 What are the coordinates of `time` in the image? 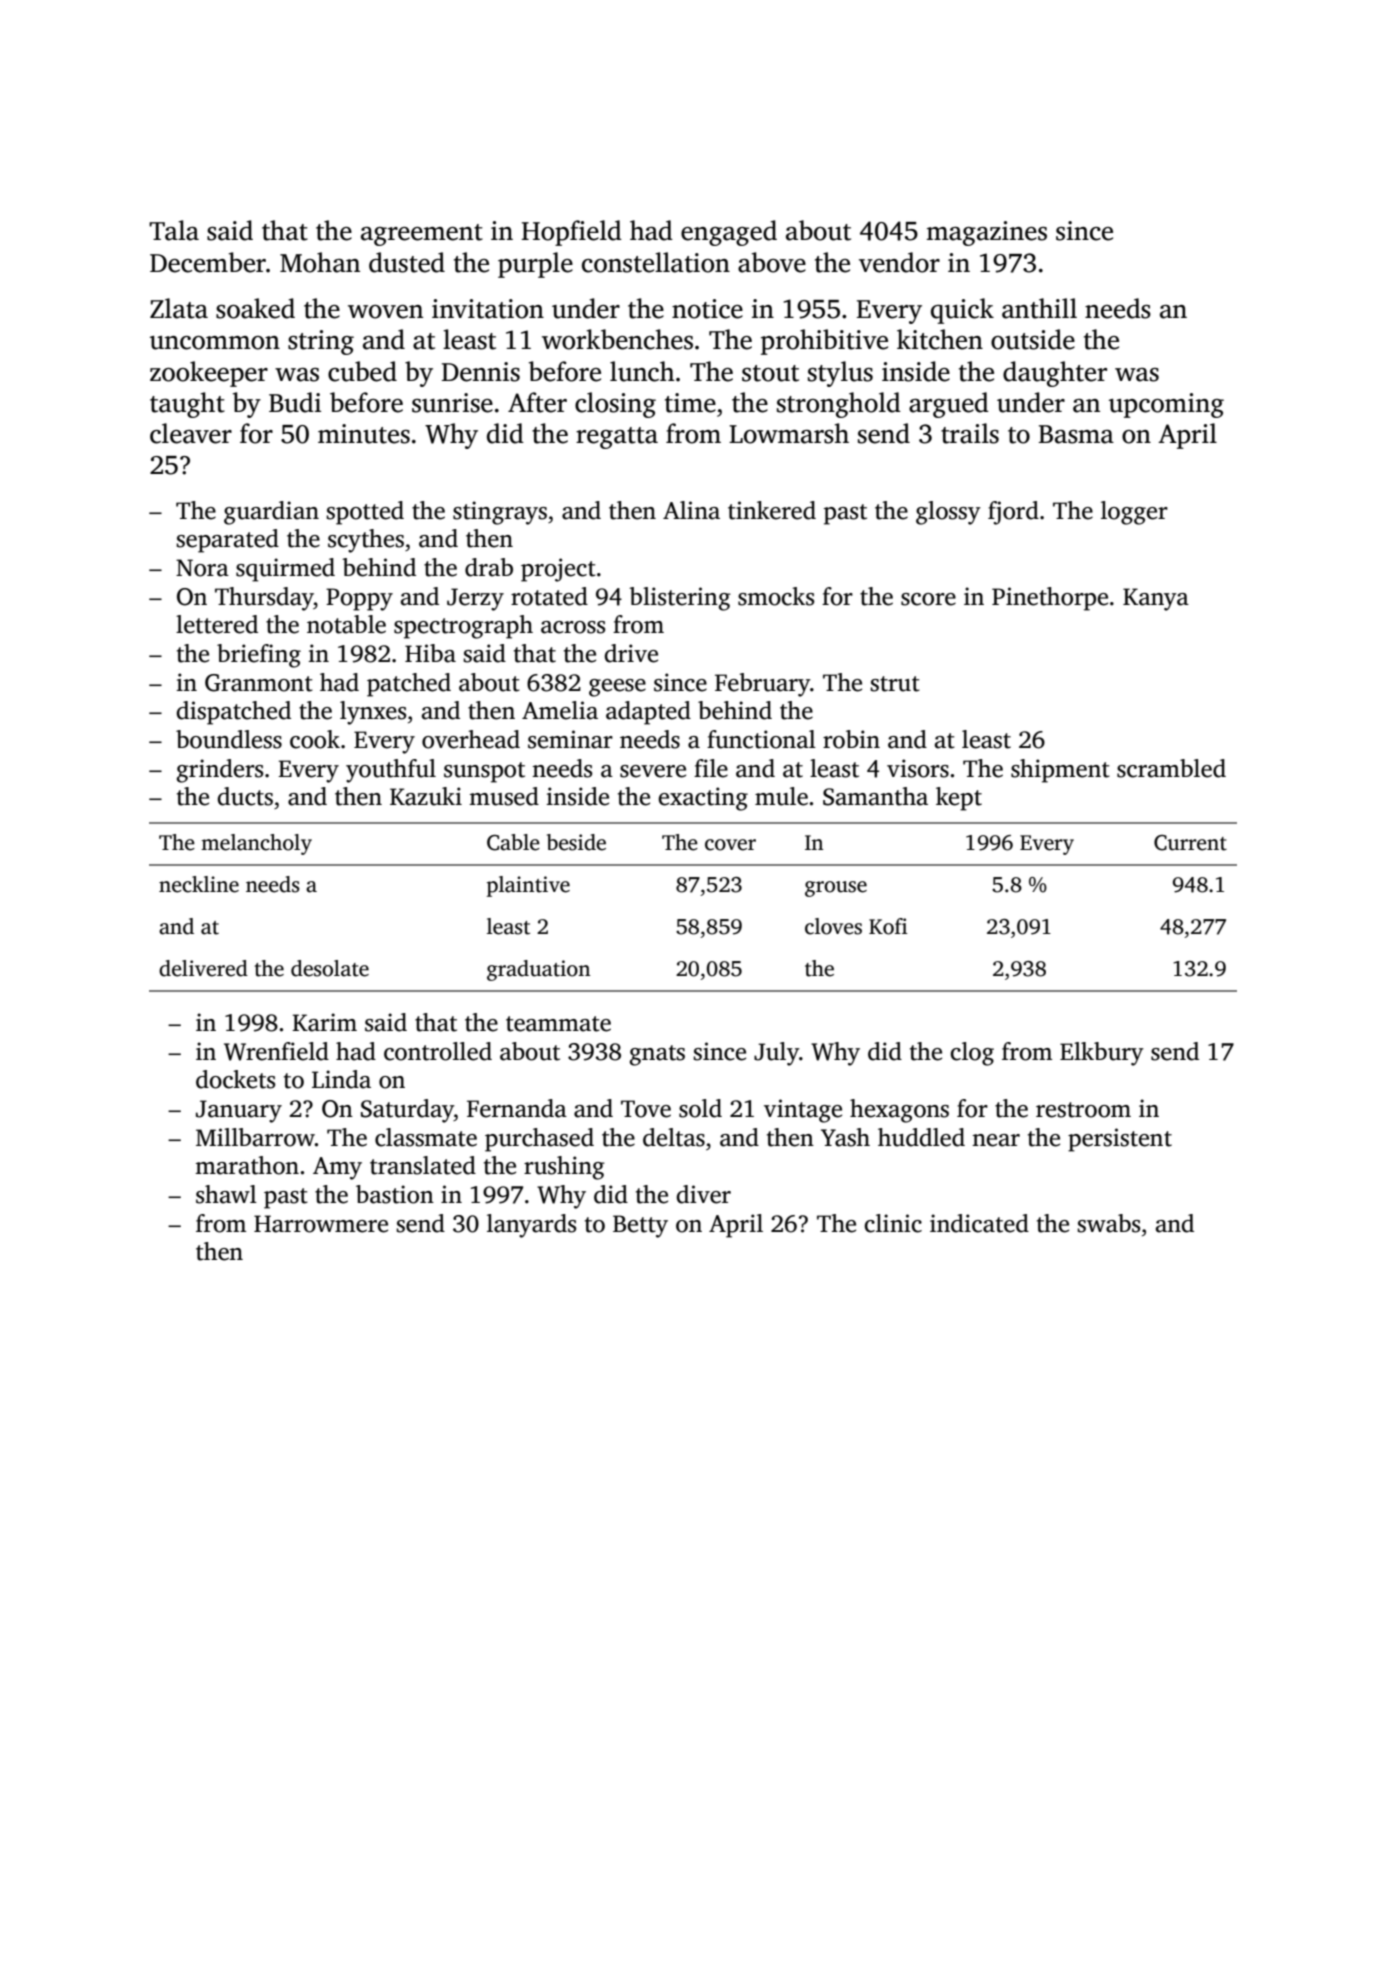 It's located at (690, 403).
